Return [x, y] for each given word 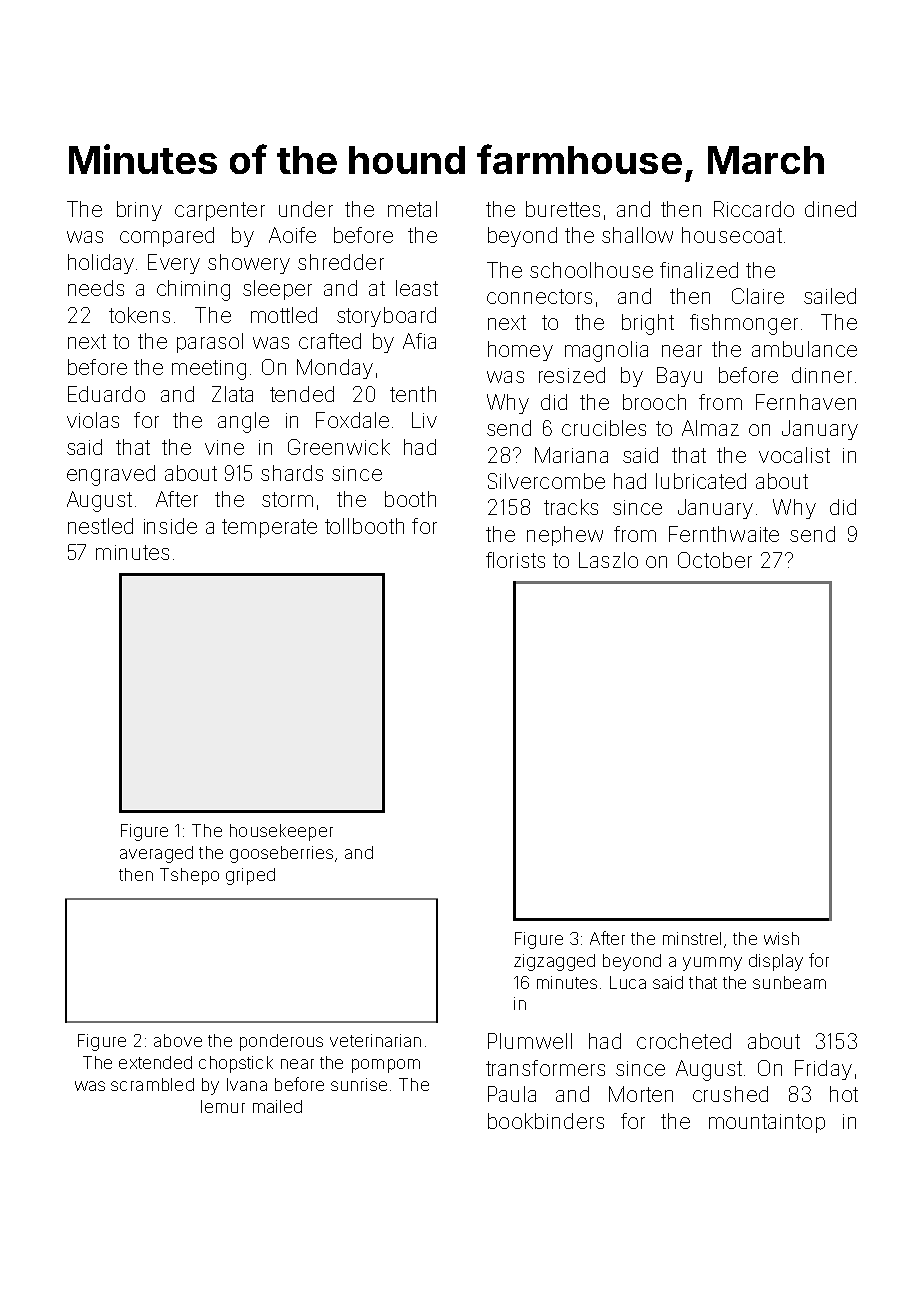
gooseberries [281, 854]
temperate [269, 528]
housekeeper [281, 832]
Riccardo [754, 209]
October [715, 560]
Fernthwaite [724, 534]
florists [515, 560]
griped [250, 876]
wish [781, 938]
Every [174, 264]
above [178, 1040]
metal [412, 209]
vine [224, 447]
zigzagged [554, 962]
